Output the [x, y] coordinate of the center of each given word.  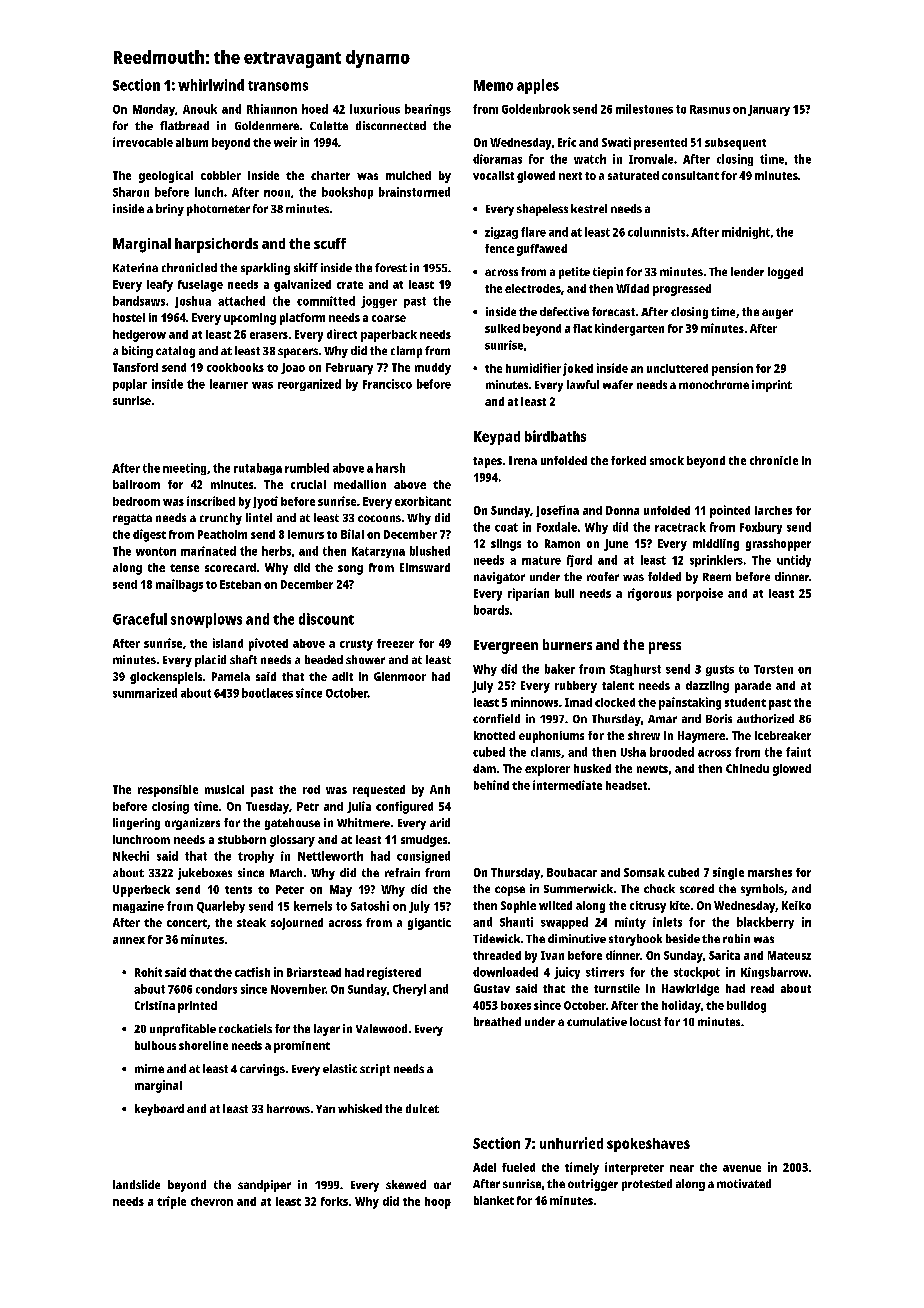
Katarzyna [378, 552]
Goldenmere [267, 125]
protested [647, 1185]
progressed [682, 290]
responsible [168, 791]
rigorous [650, 594]
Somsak [644, 872]
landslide [136, 1184]
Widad [632, 288]
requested [379, 791]
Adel [484, 1167]
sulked [502, 328]
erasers [269, 335]
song [350, 570]
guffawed [542, 250]
